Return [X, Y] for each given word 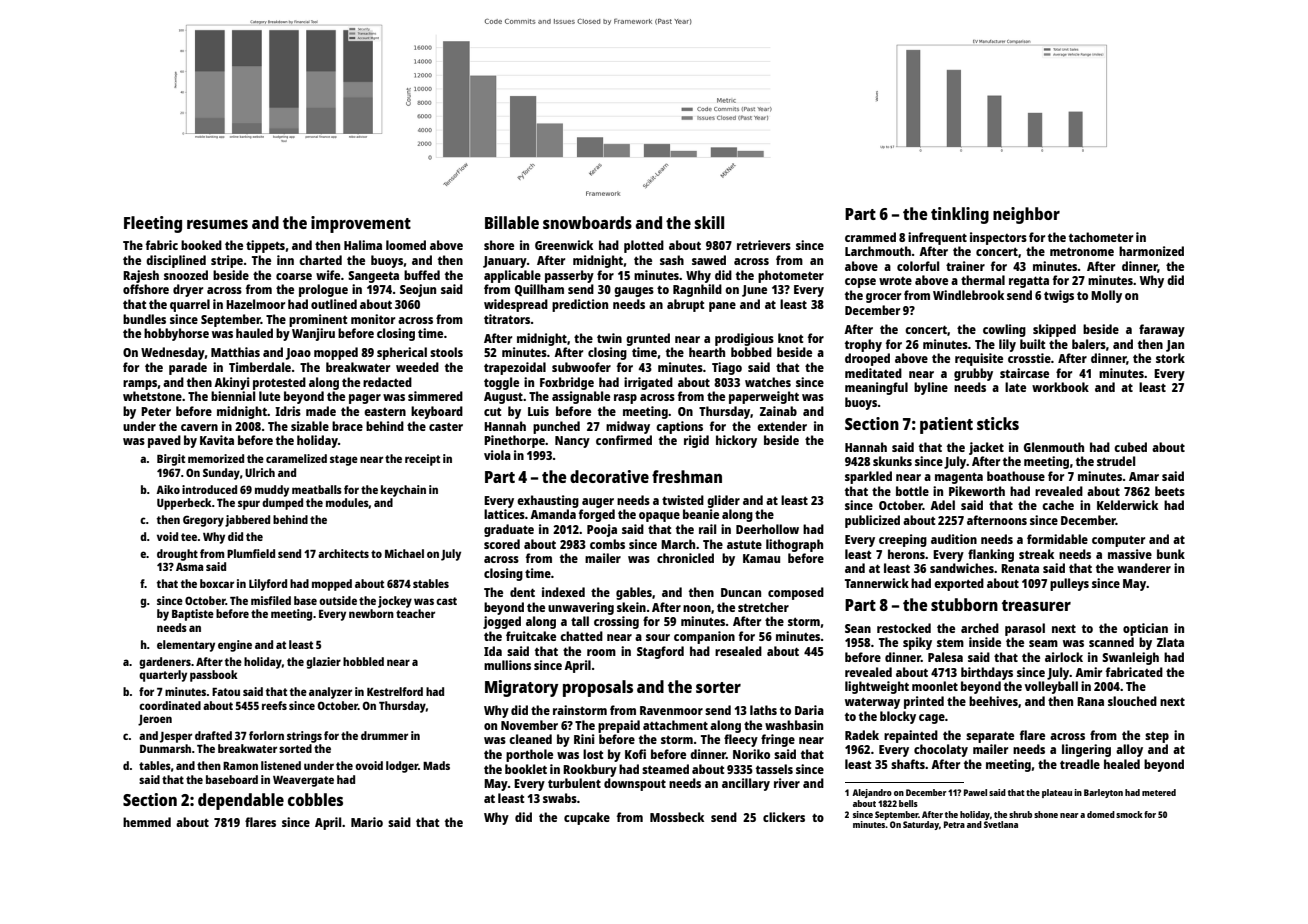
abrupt [685, 305]
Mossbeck [677, 817]
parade [188, 368]
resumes [217, 224]
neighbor [1026, 215]
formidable [1057, 539]
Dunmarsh [165, 748]
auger [598, 503]
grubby [973, 374]
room [601, 652]
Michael [404, 553]
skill [709, 222]
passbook [214, 676]
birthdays [987, 673]
